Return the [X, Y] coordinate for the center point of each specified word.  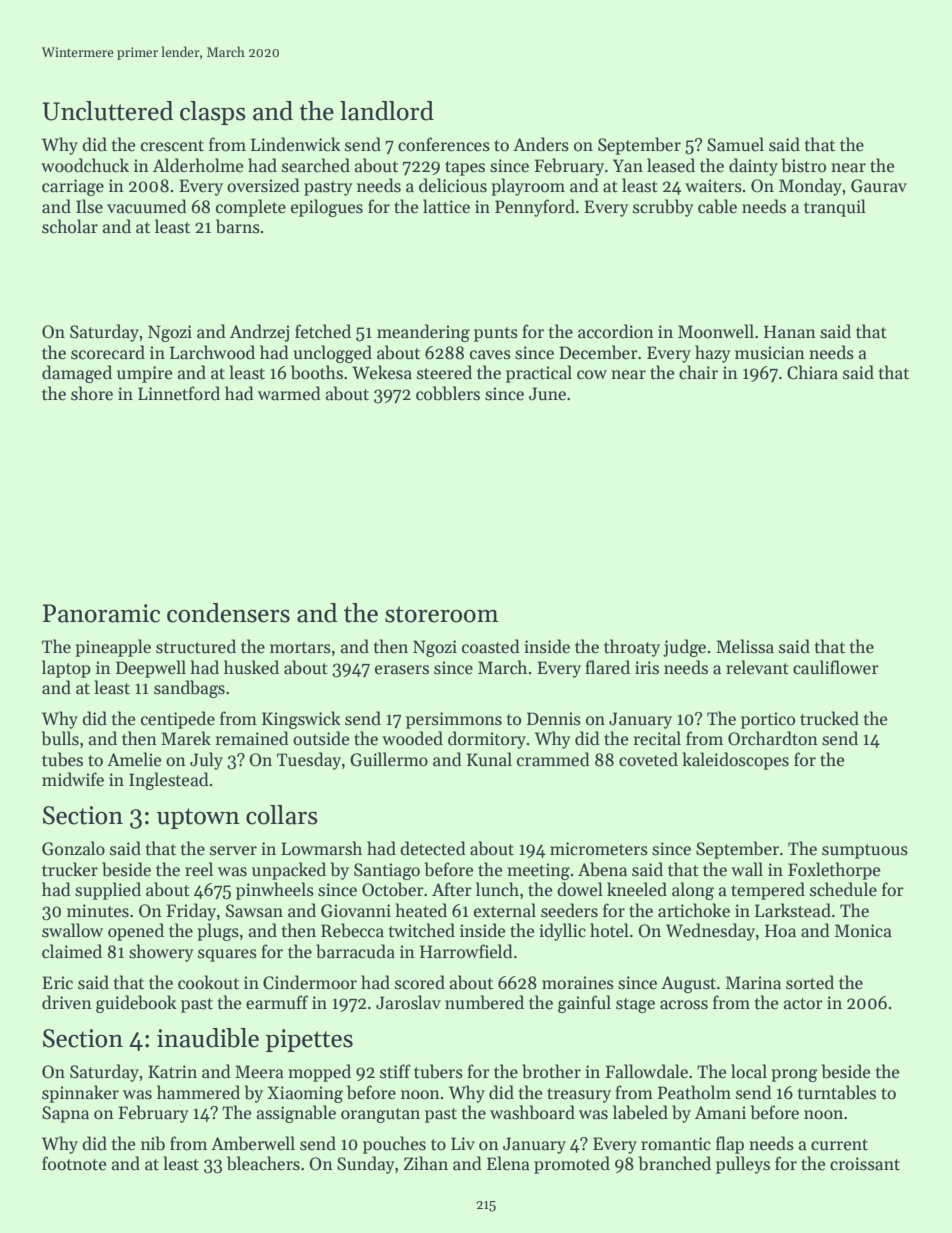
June [547, 394]
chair [698, 372]
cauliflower [836, 667]
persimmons [454, 720]
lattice [446, 206]
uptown [198, 818]
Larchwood [212, 352]
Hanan [790, 332]
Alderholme [198, 165]
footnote [74, 1163]
